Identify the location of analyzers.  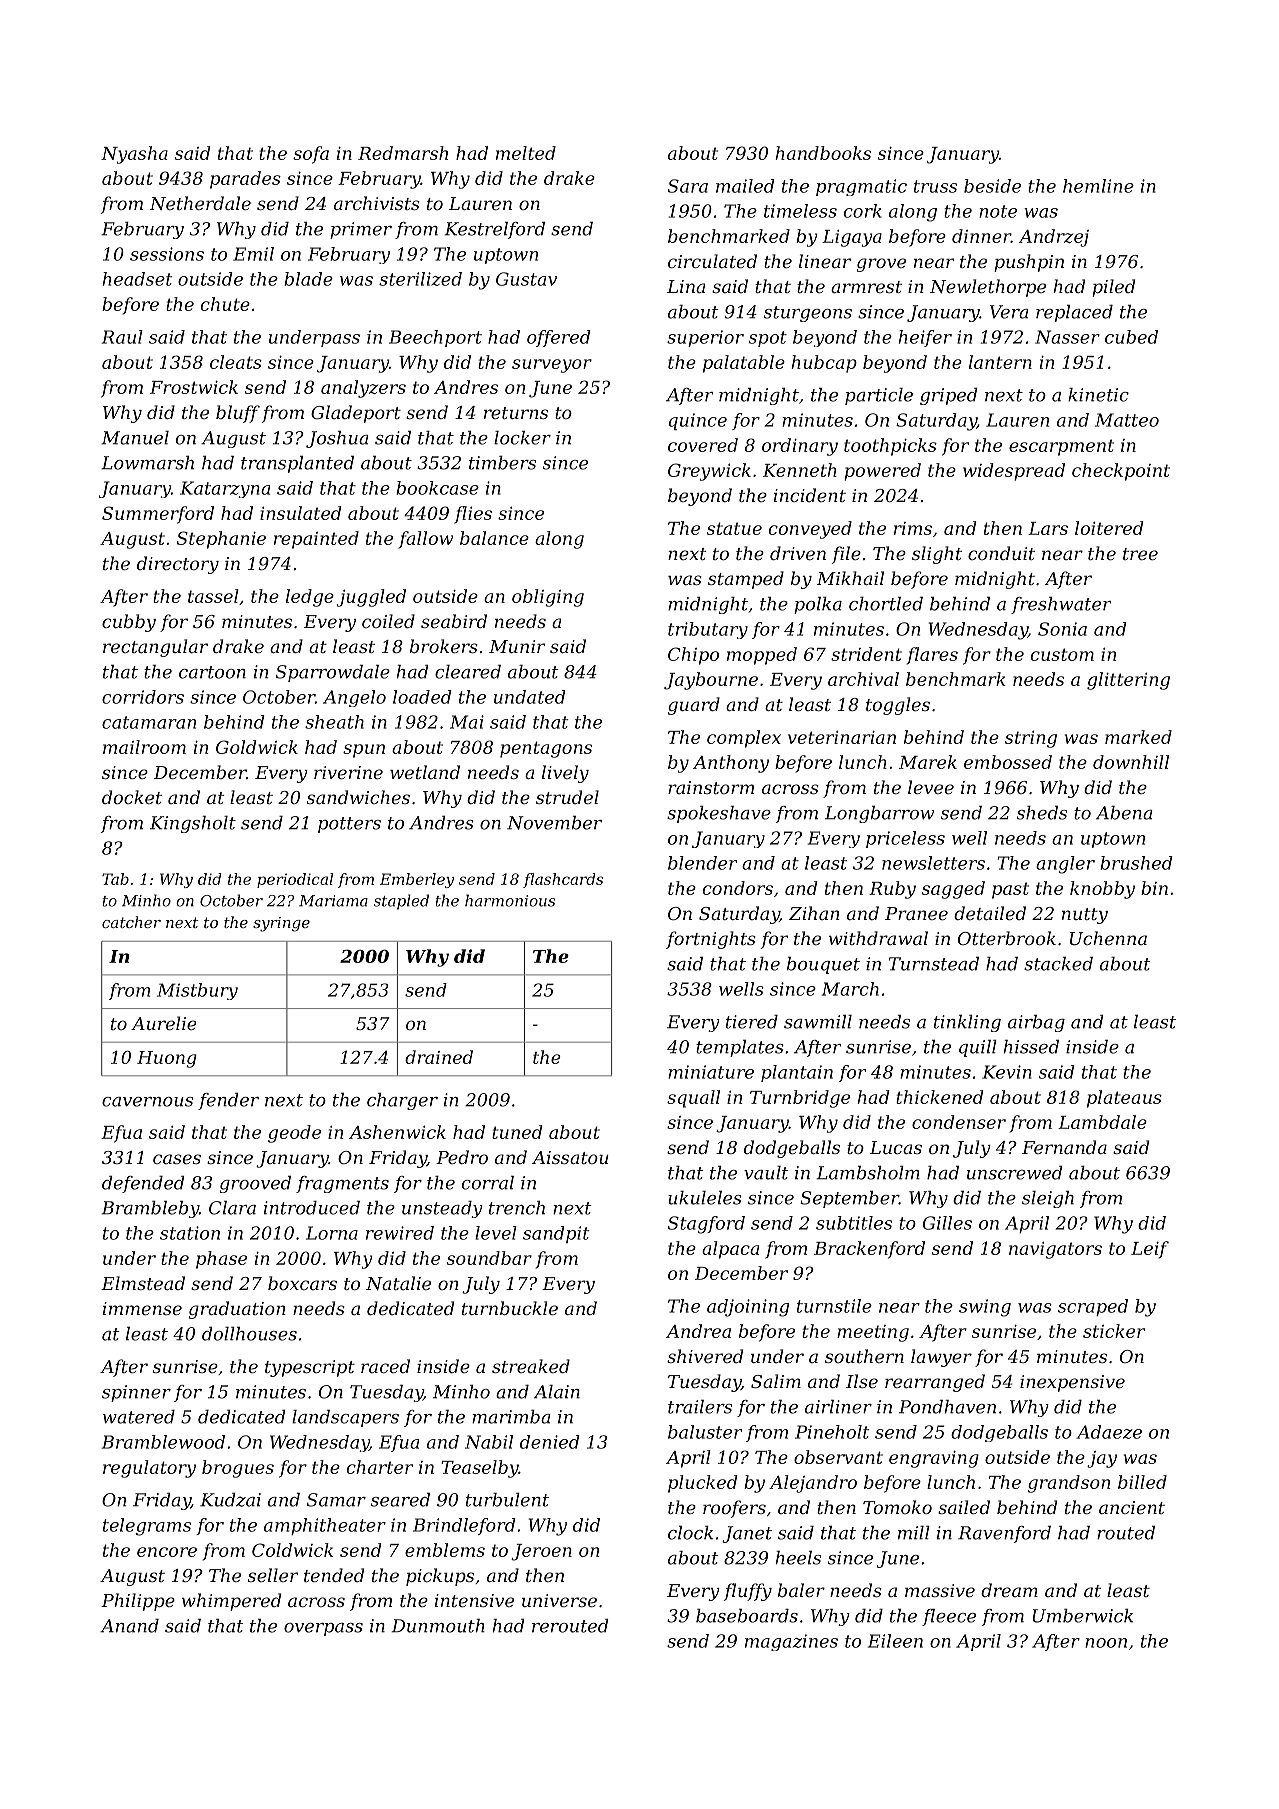
(363, 389).
